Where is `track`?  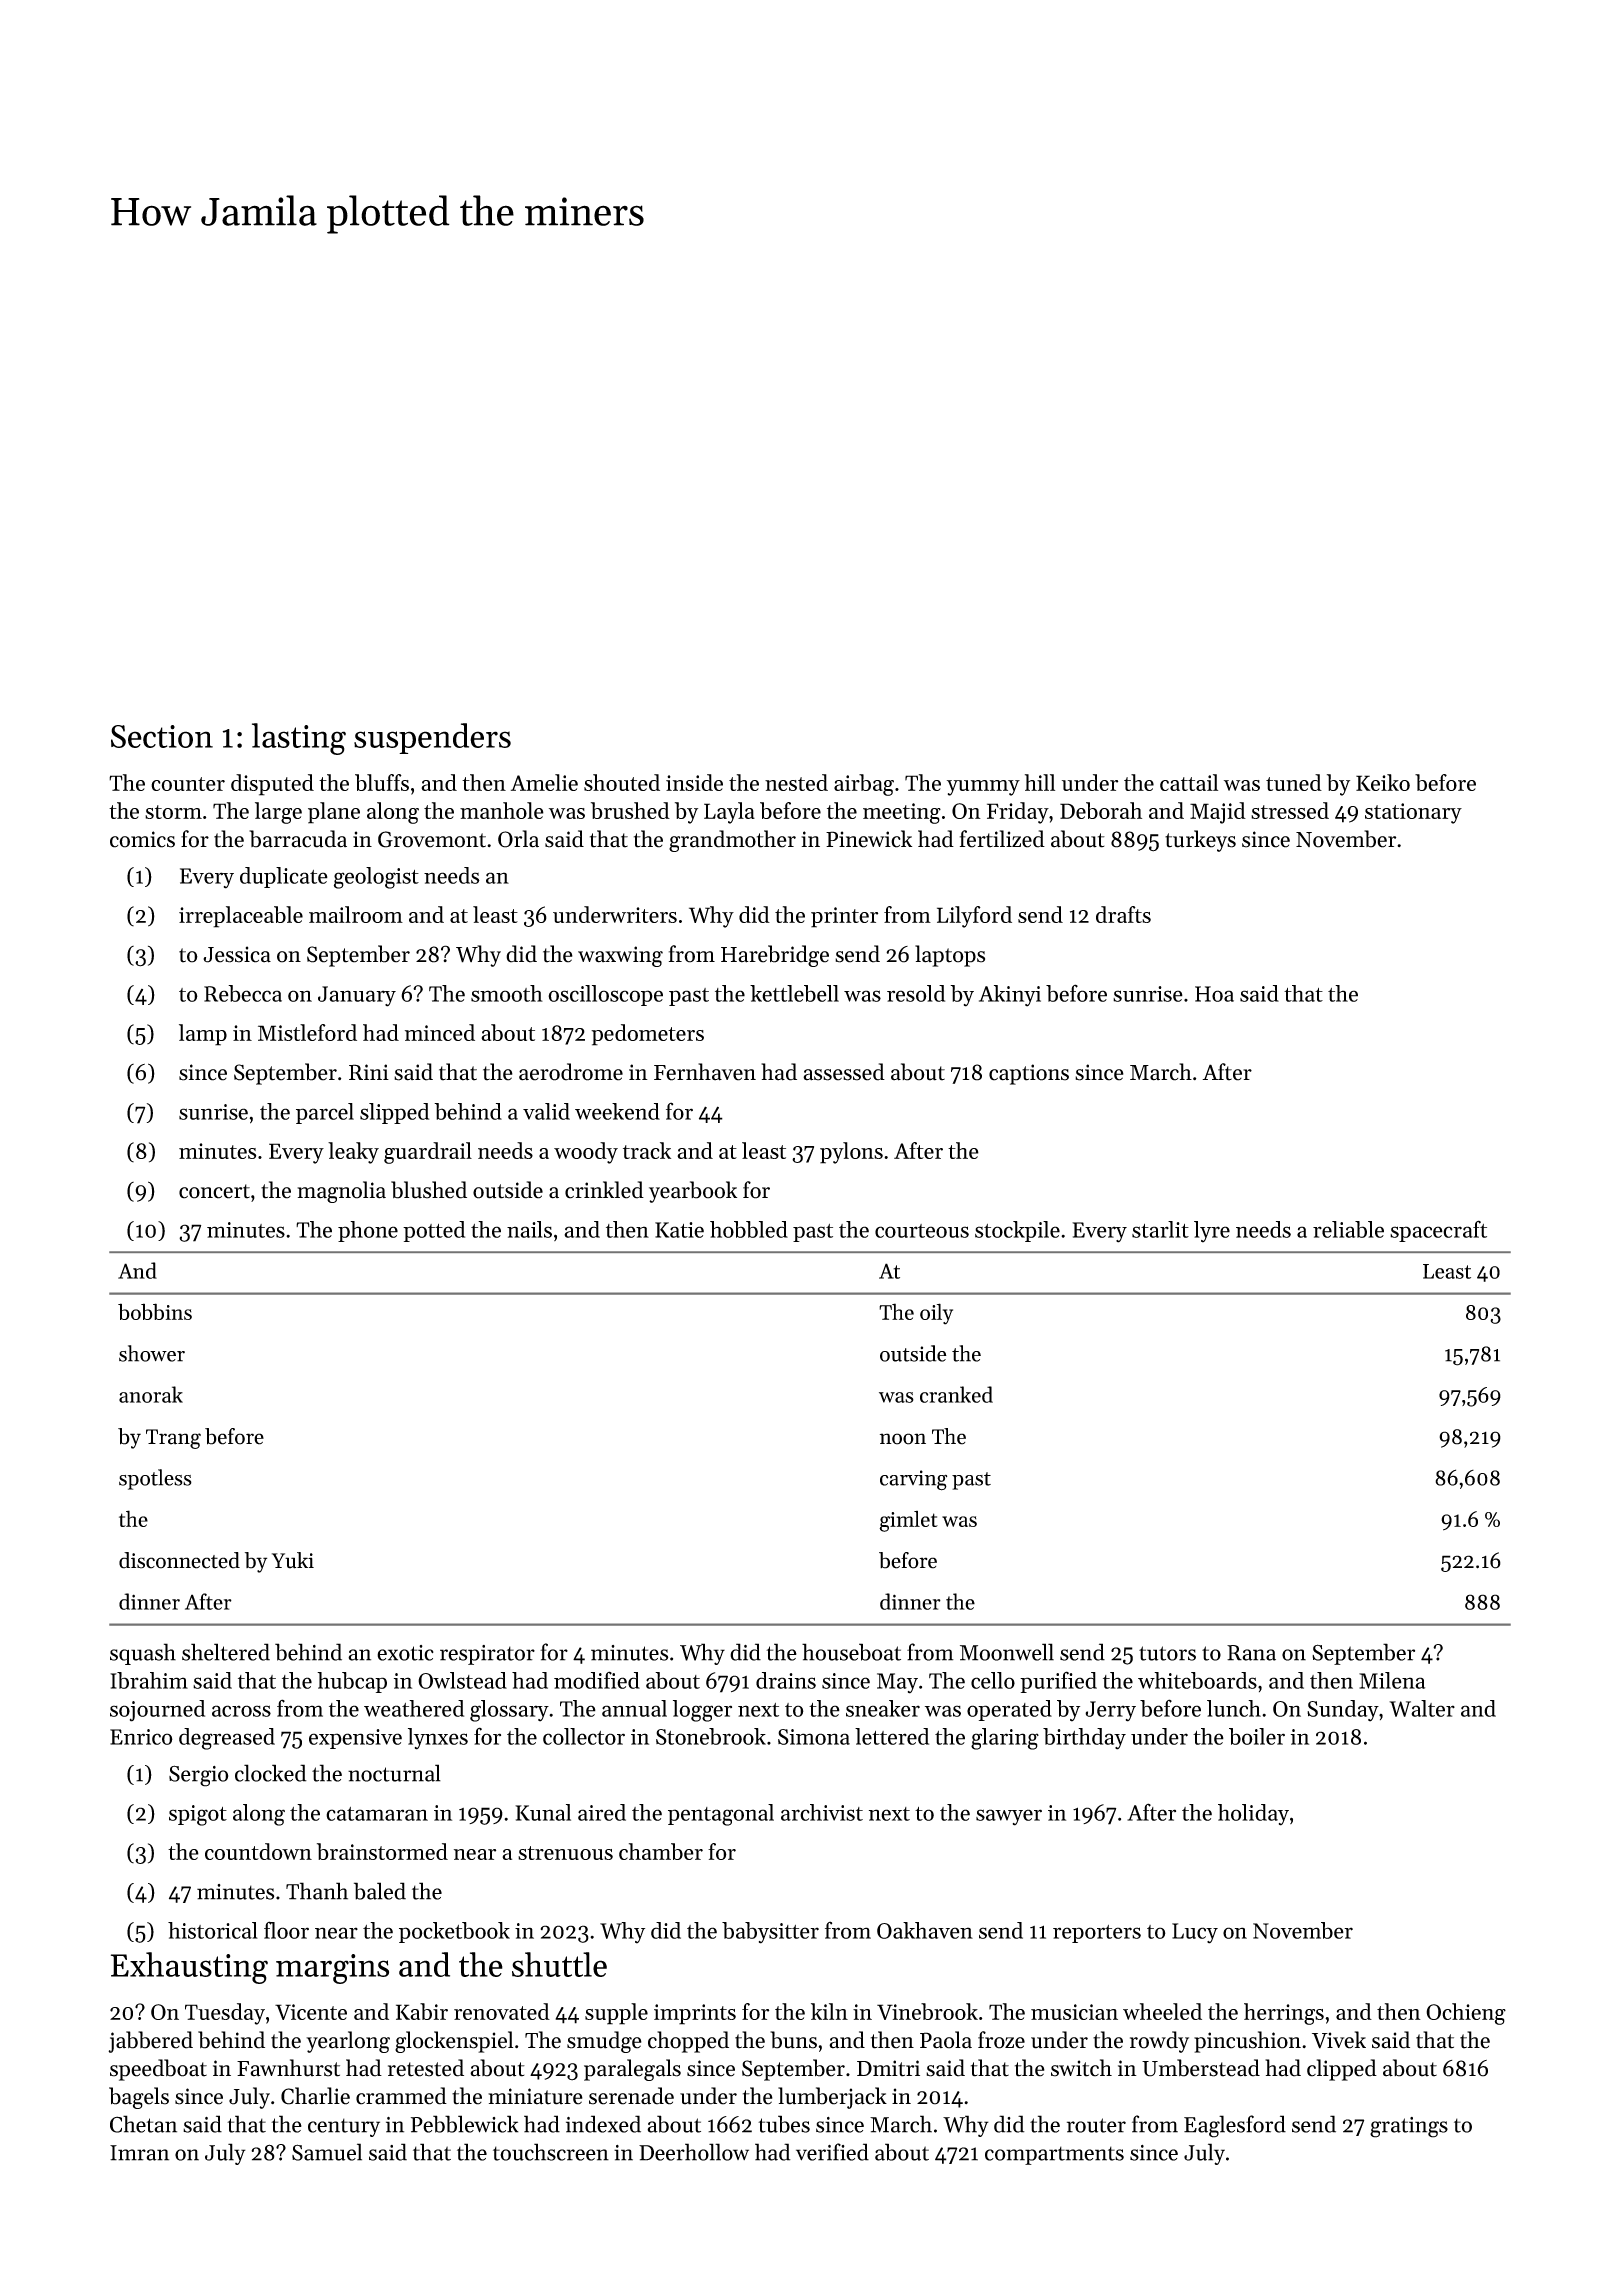 track is located at coordinates (647, 1150).
